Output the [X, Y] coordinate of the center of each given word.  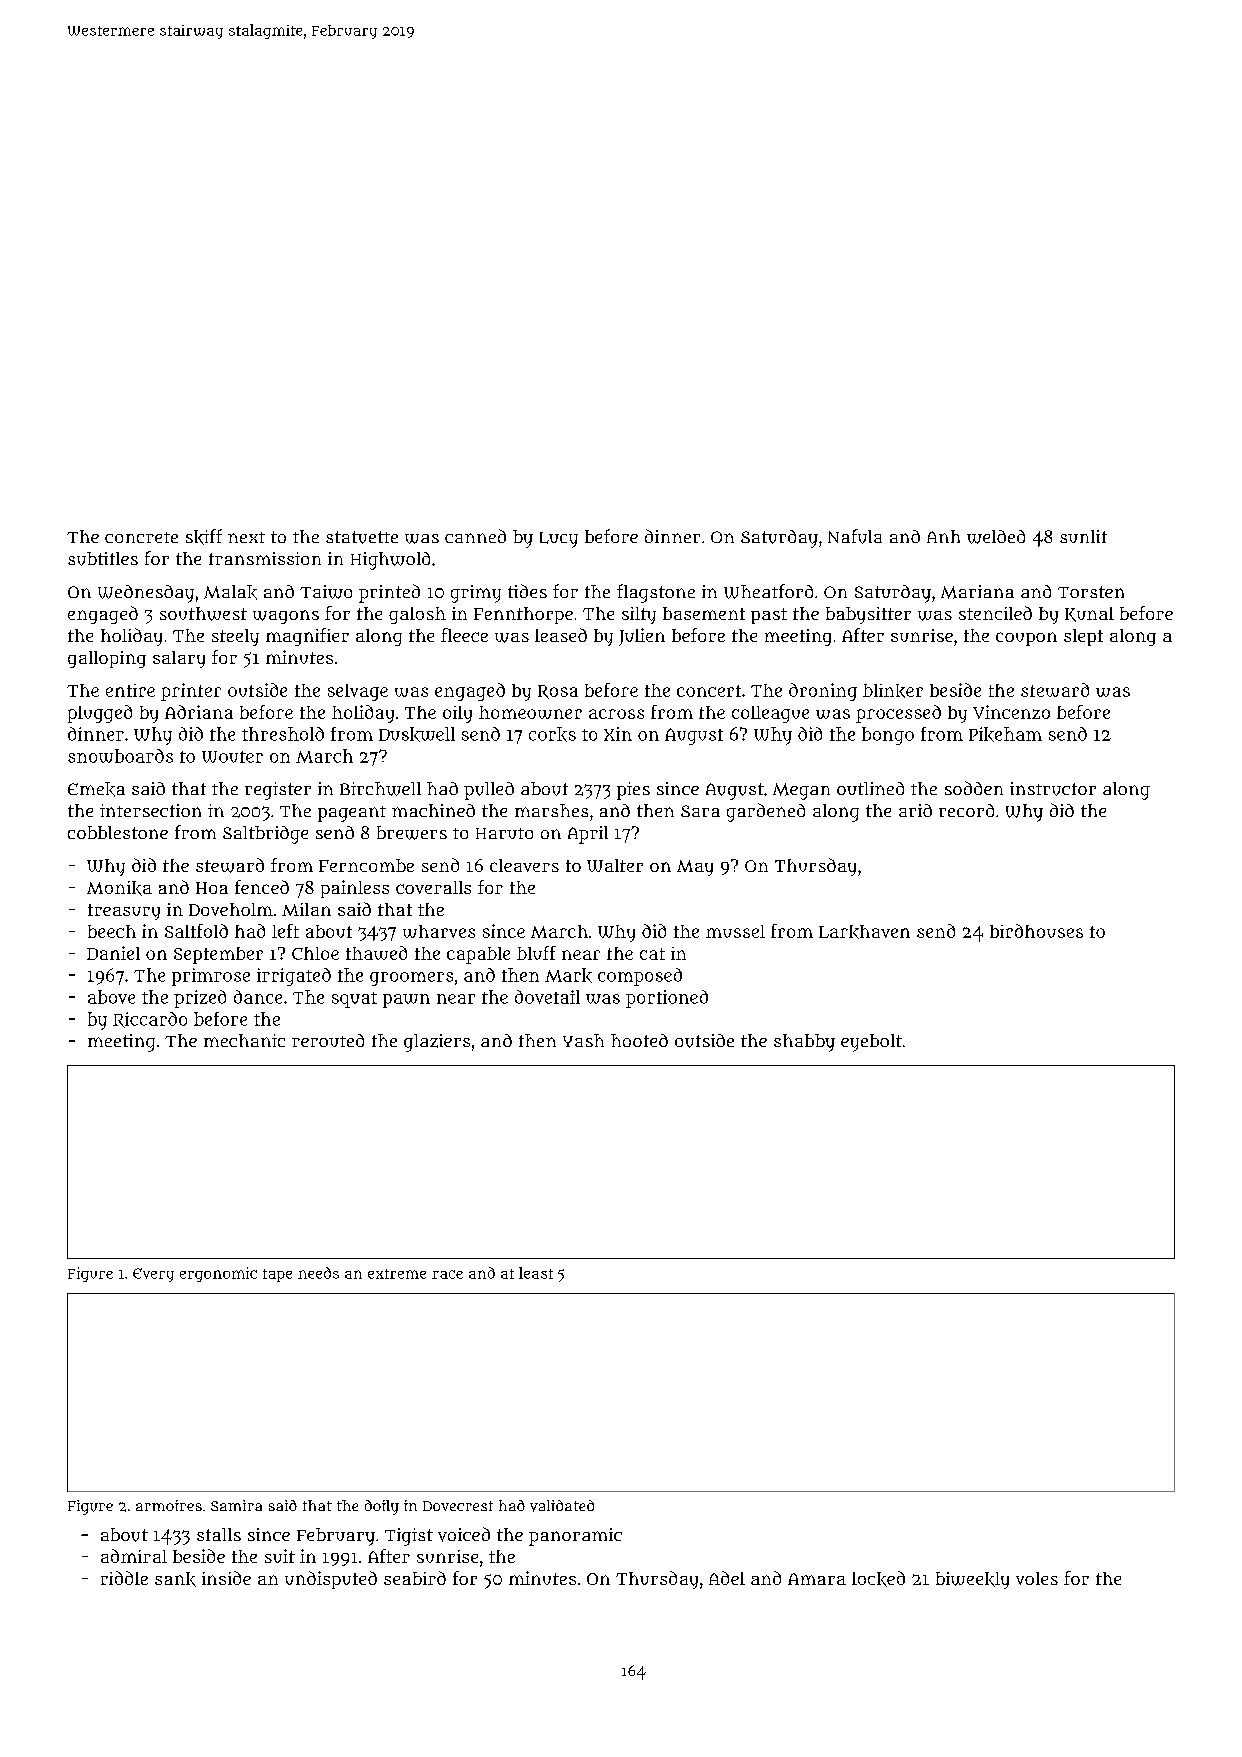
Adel [727, 1578]
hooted [639, 1040]
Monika [119, 888]
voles [1037, 1578]
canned [475, 536]
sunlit [1083, 536]
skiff [204, 537]
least [536, 1273]
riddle [124, 1578]
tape [277, 1275]
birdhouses [1036, 931]
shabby [804, 1043]
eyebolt [871, 1043]
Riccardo [150, 1020]
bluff [536, 953]
